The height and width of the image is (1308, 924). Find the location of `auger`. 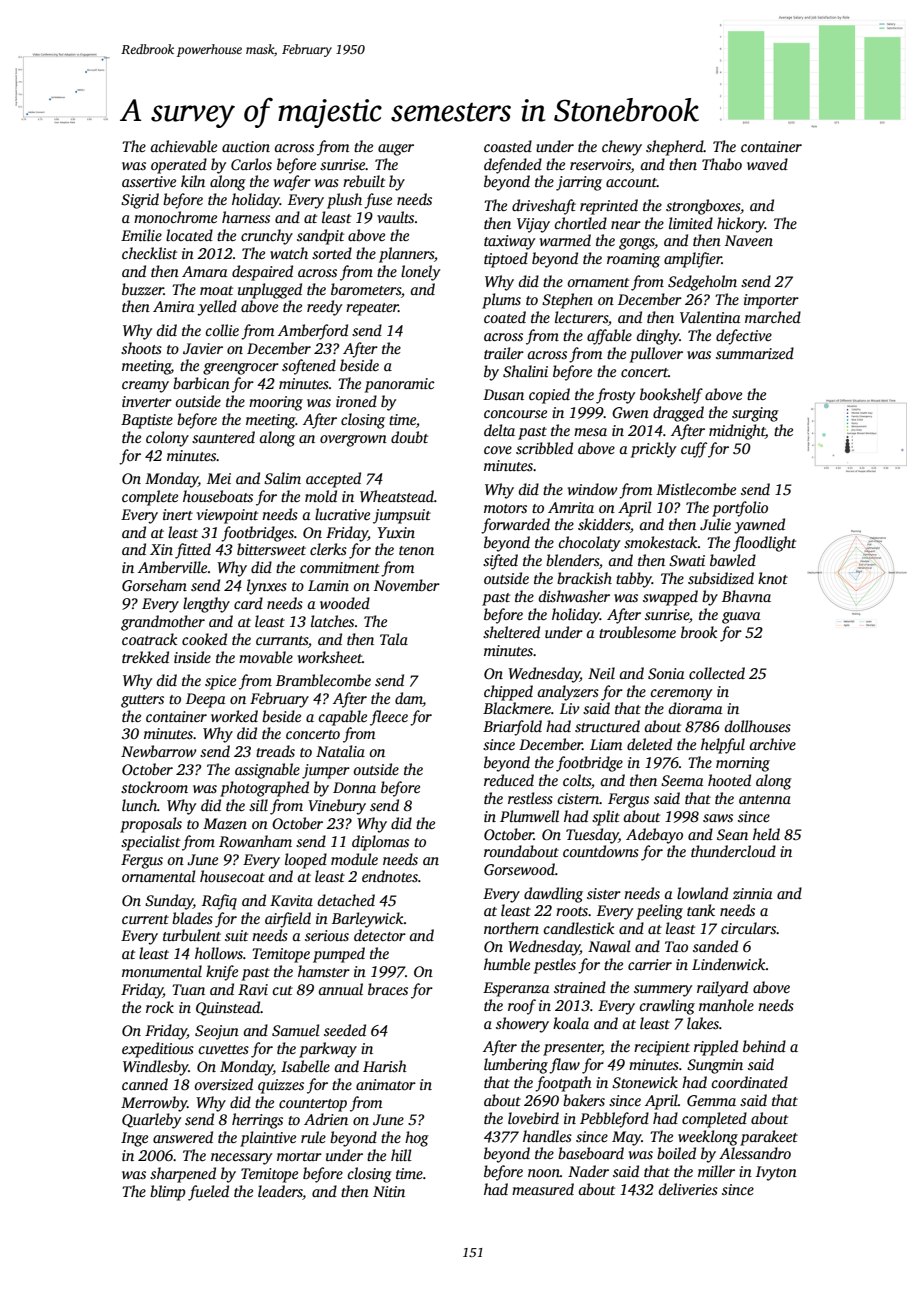

auger is located at coordinates (396, 150).
